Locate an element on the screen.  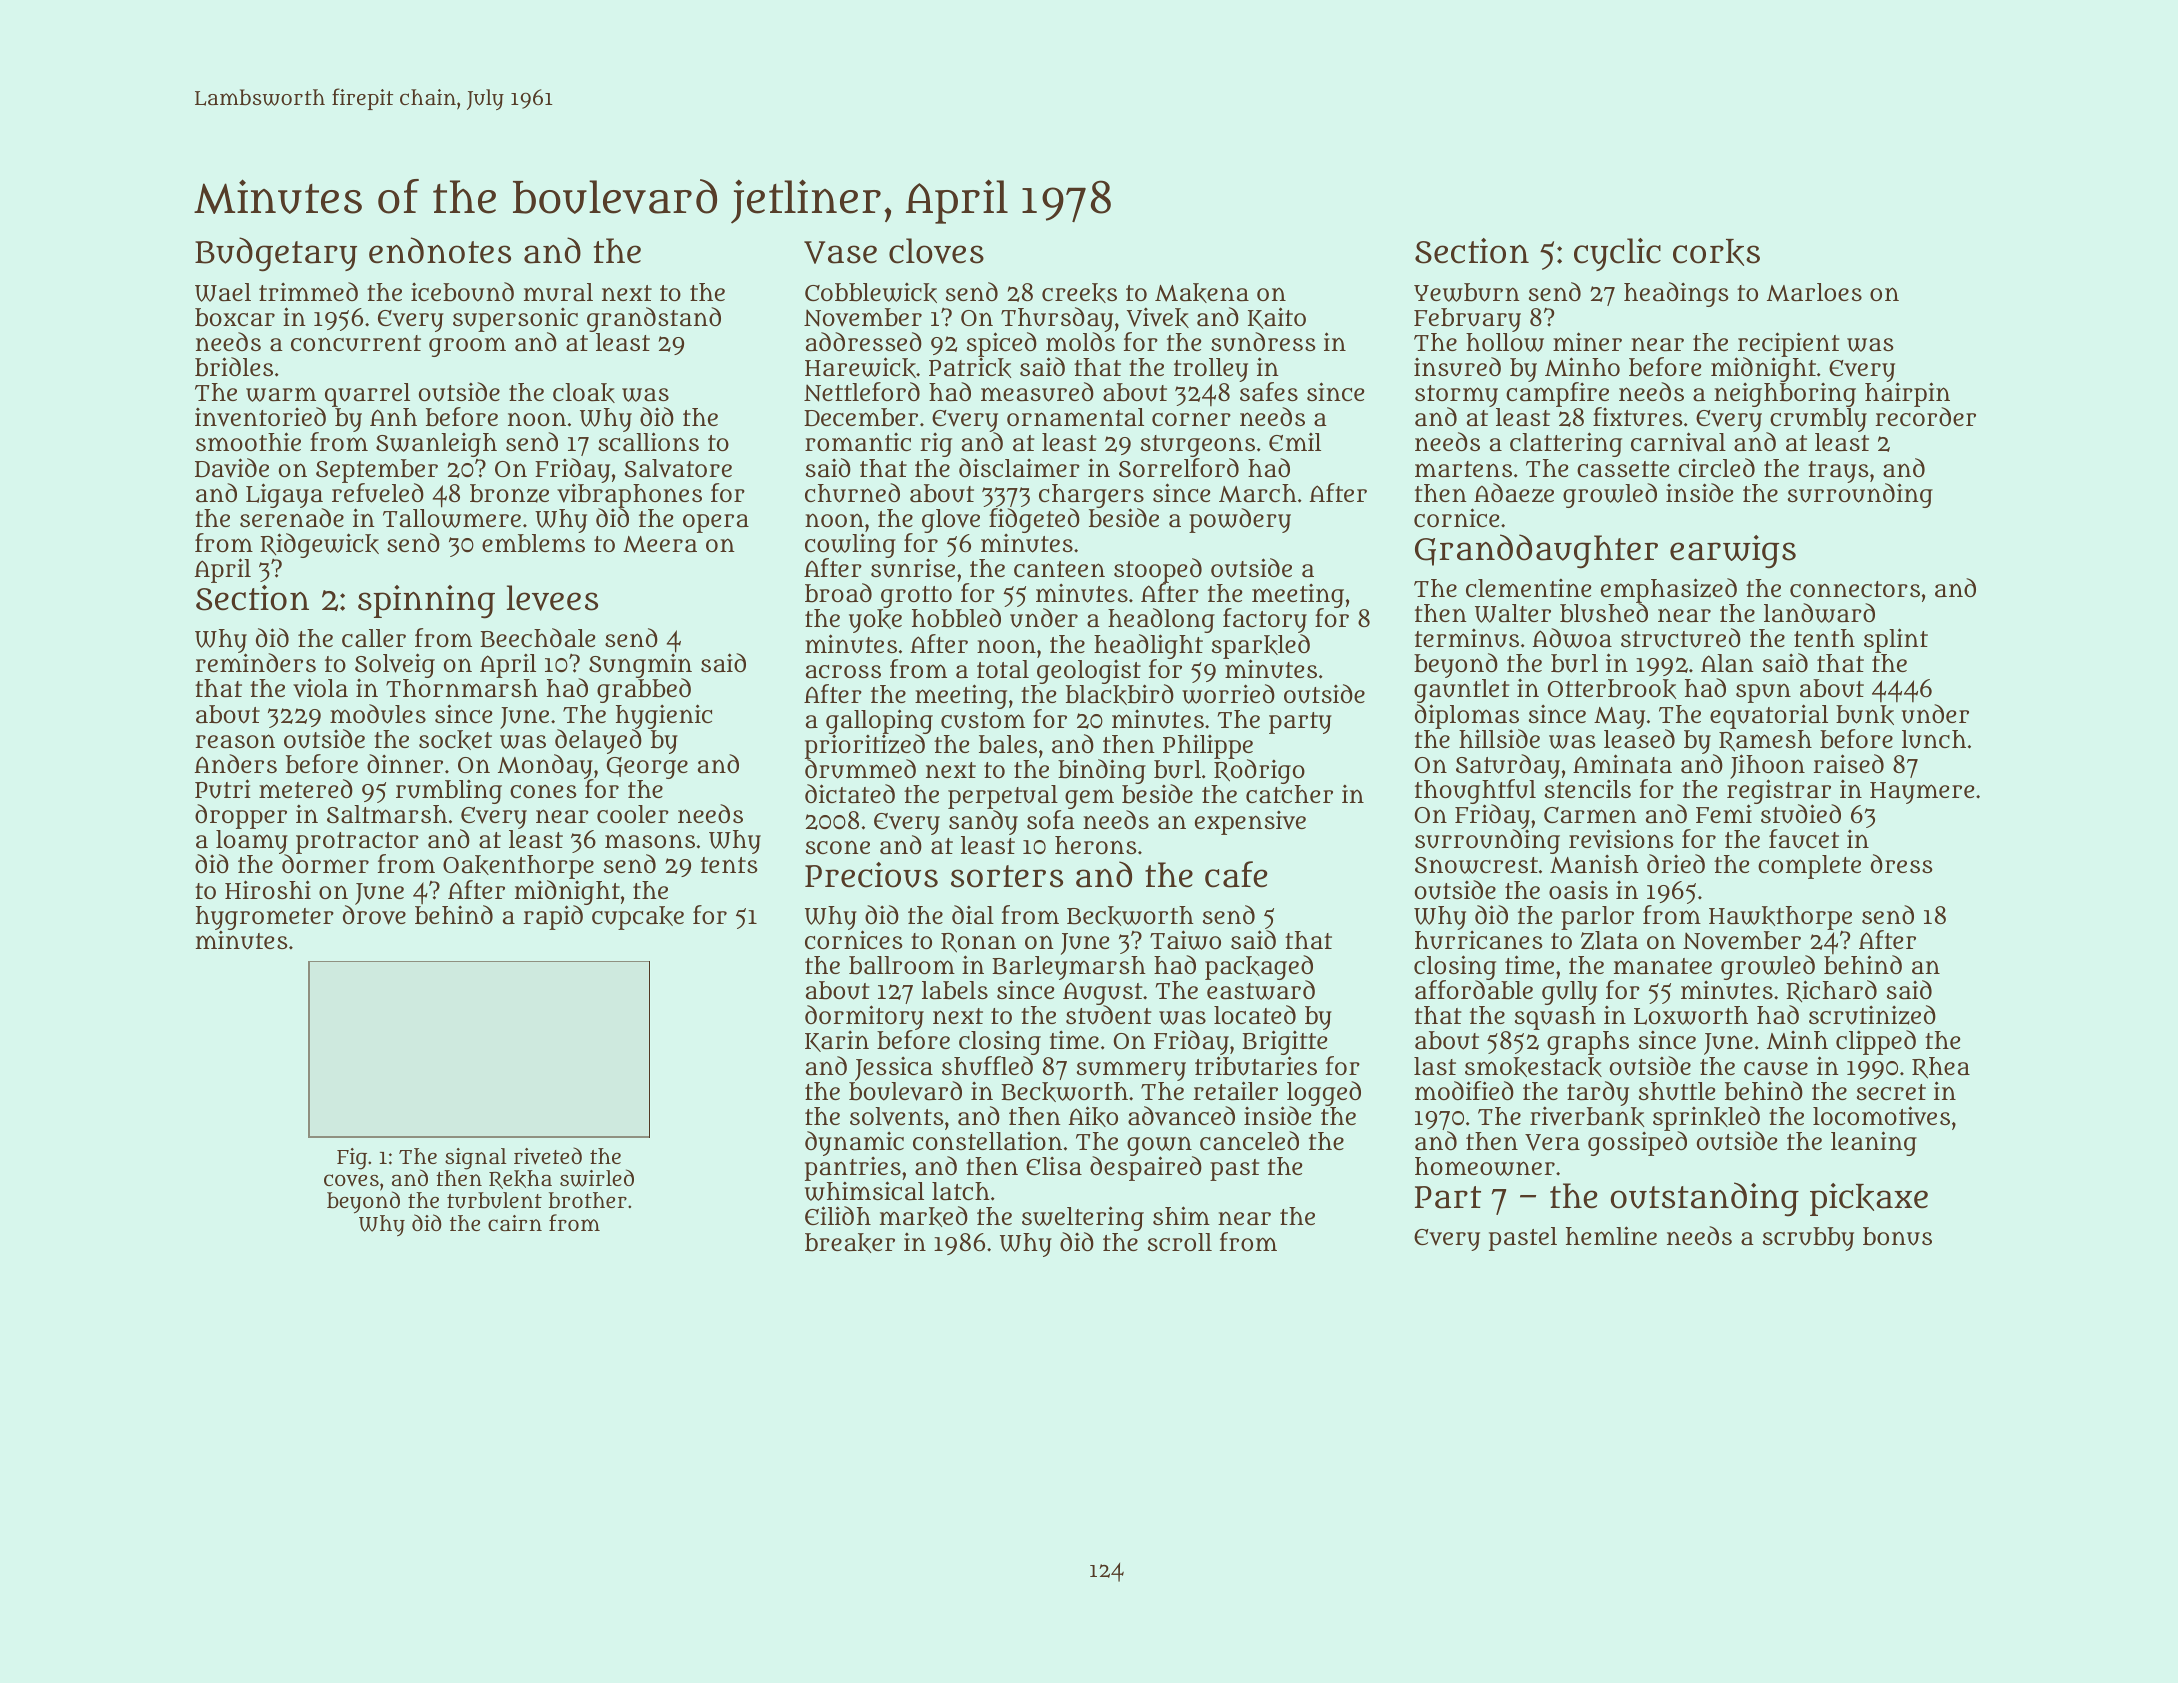
Kaito is located at coordinates (1277, 318).
